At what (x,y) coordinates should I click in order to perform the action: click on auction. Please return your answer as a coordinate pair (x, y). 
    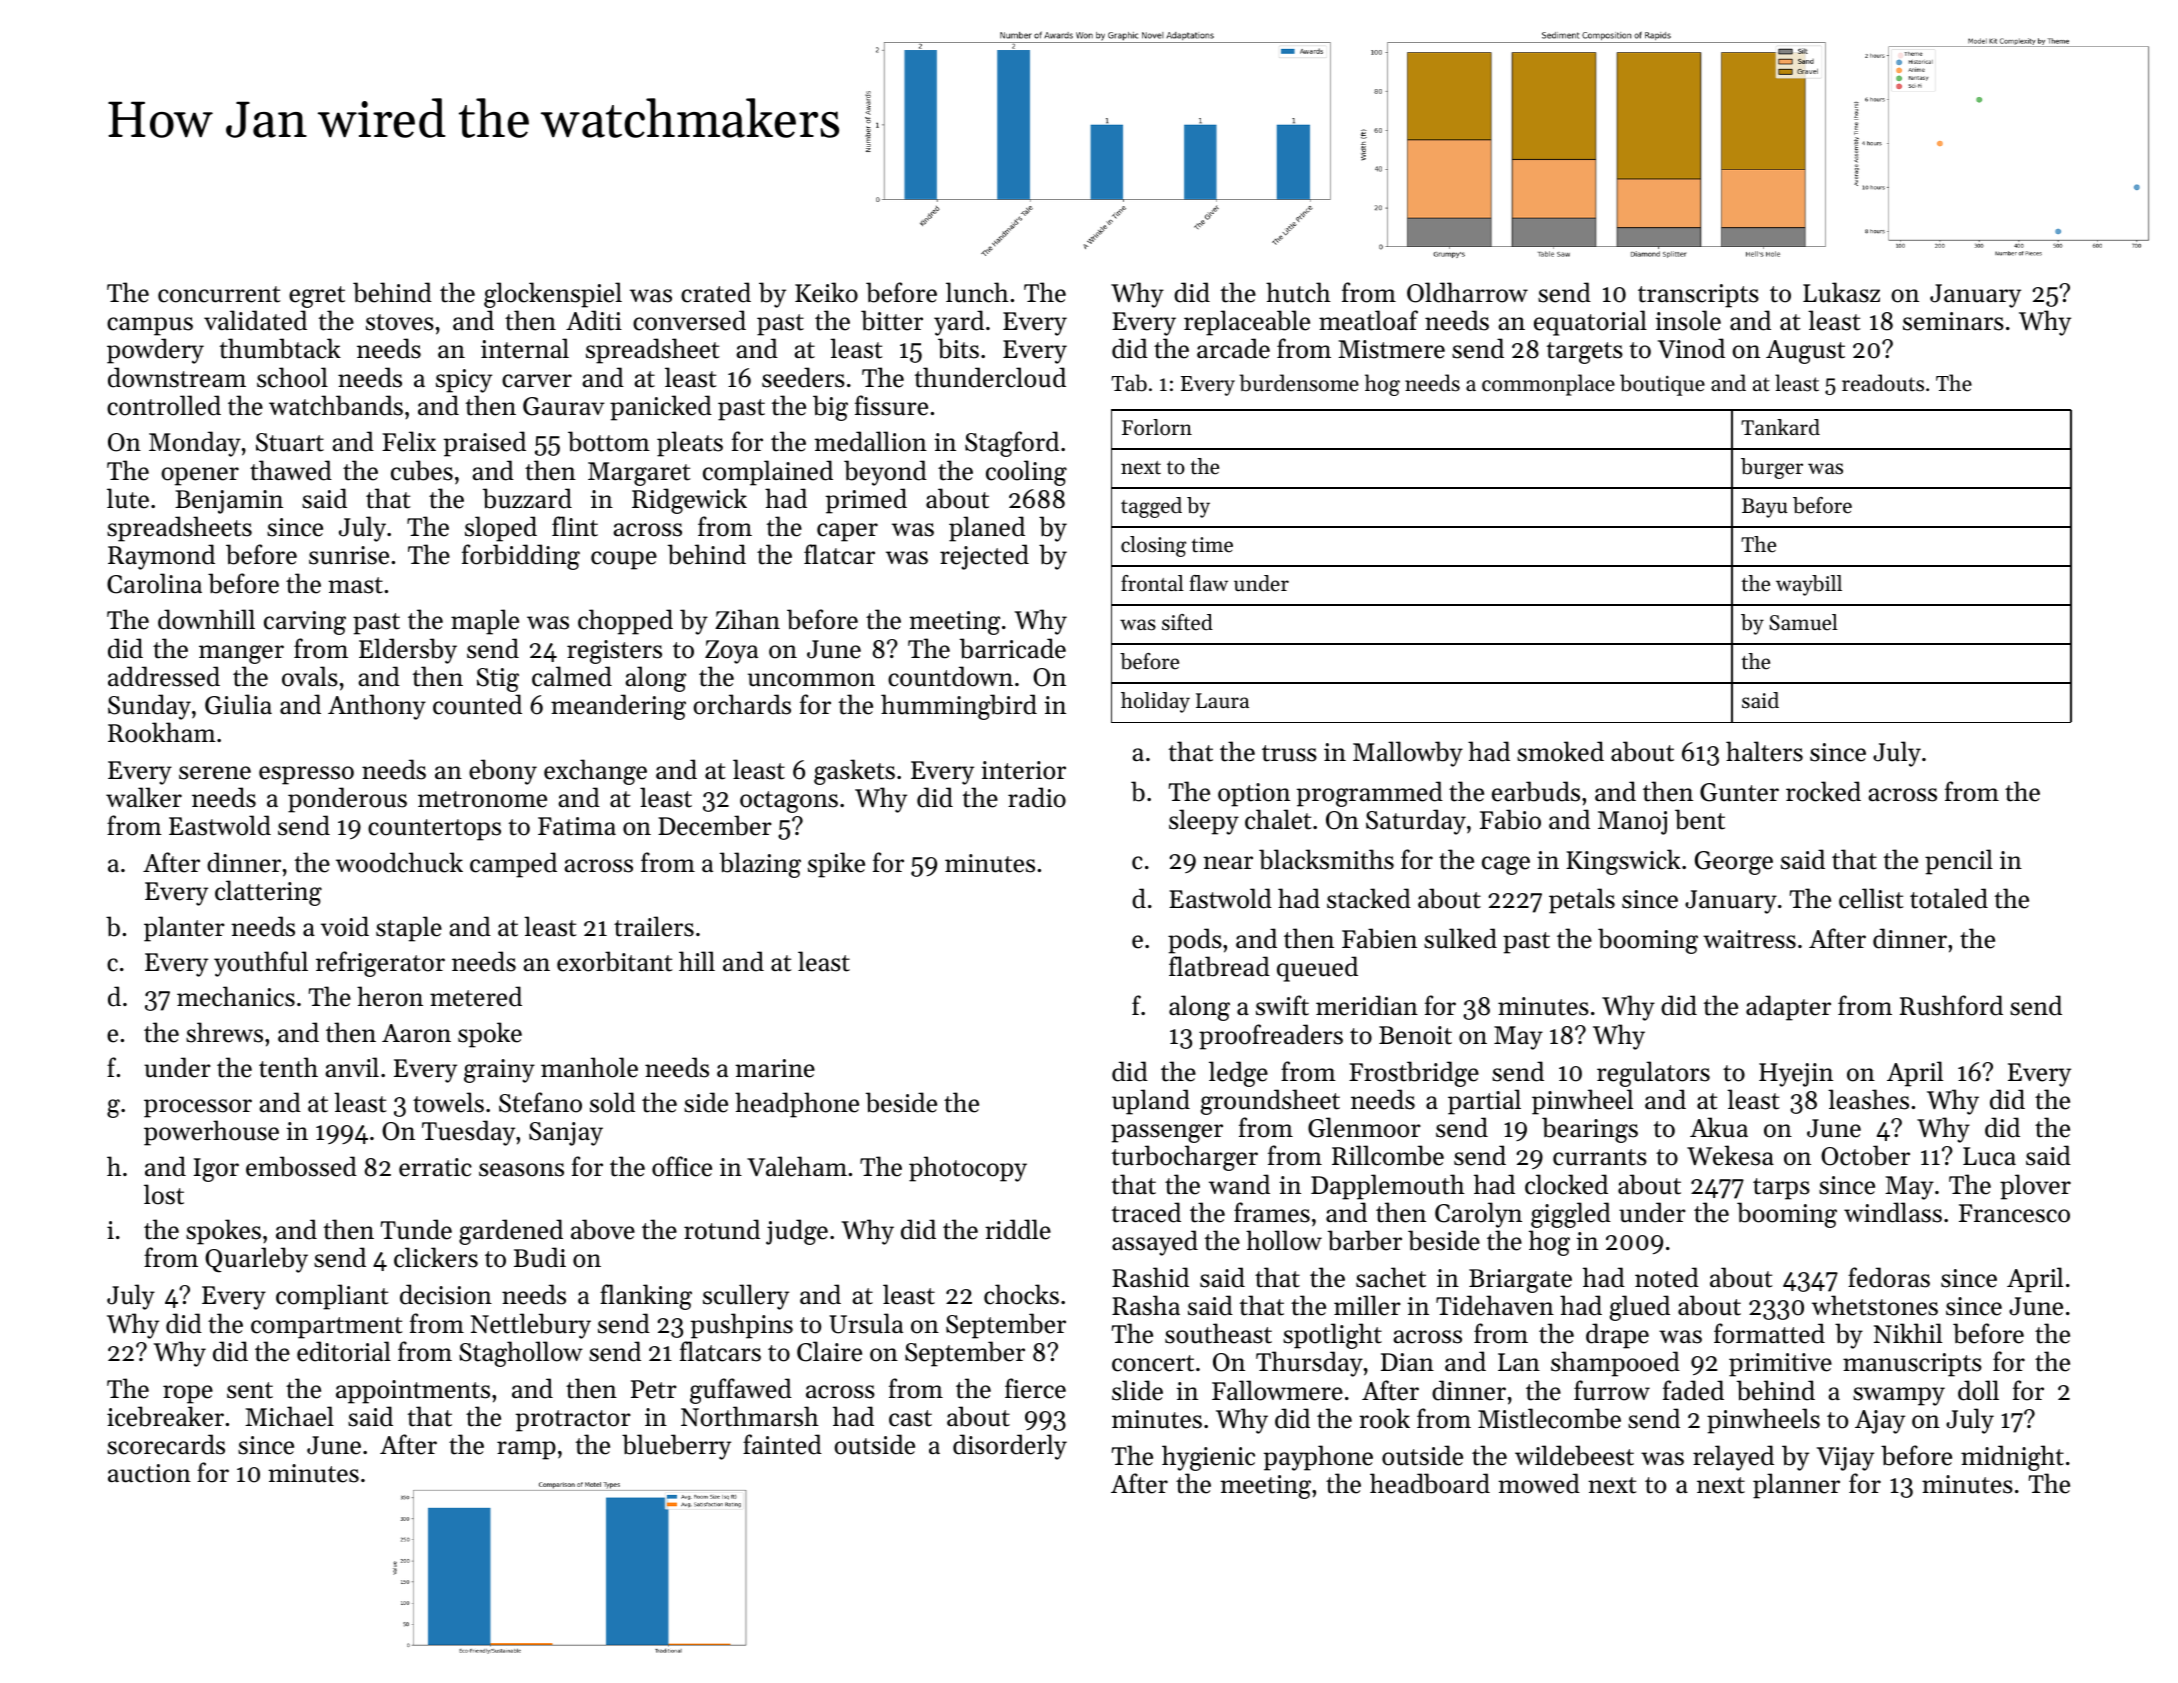
    Looking at the image, I should click on (149, 1473).
